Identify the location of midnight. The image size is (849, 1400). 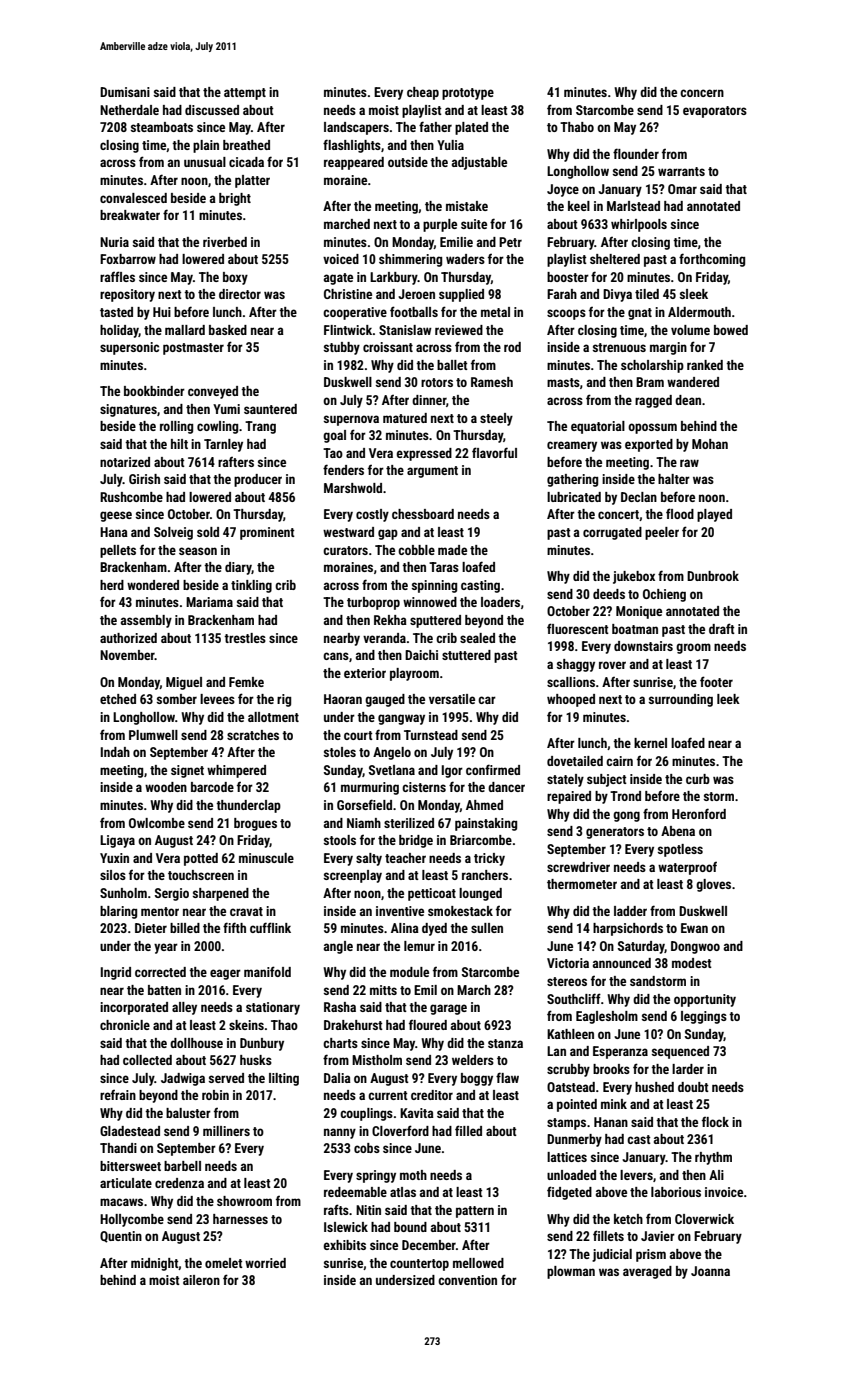
(154, 1264).
